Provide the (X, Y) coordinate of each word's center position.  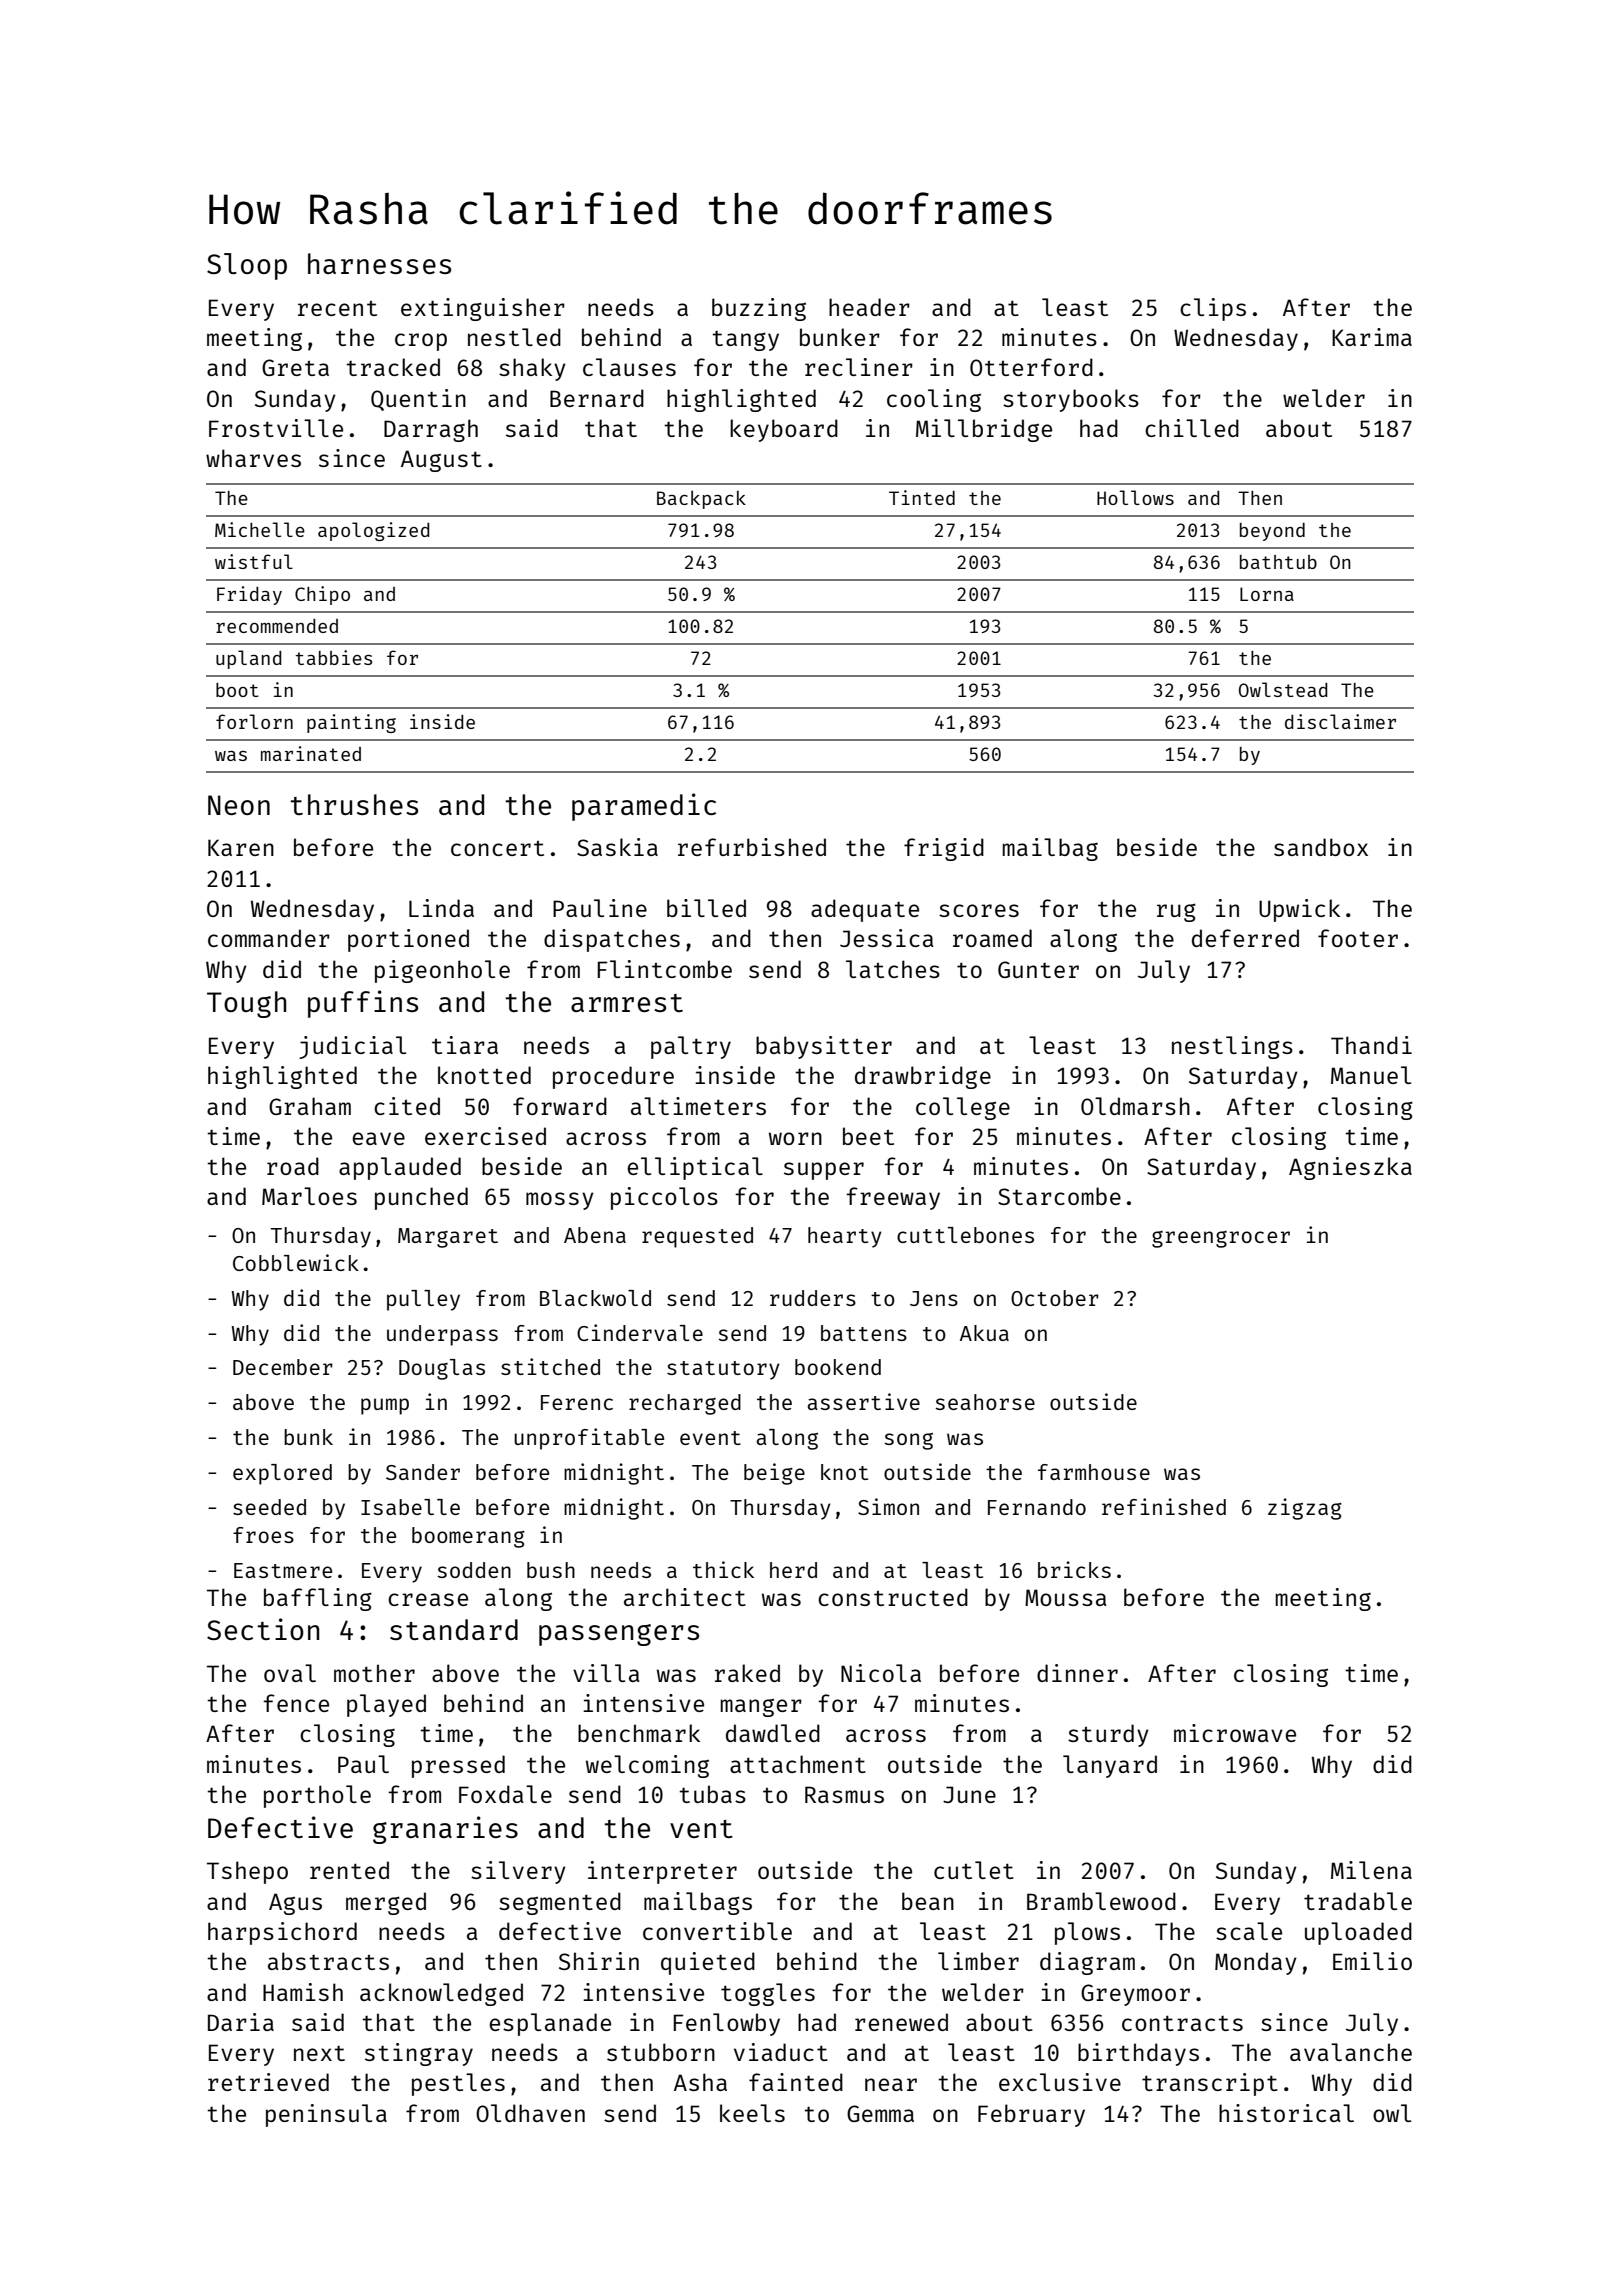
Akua (984, 1333)
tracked (393, 367)
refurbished (752, 847)
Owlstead (1283, 689)
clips (1213, 309)
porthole (317, 1796)
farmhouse (1094, 1472)
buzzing (759, 309)
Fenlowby (727, 2024)
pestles (458, 2084)
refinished (1164, 1506)
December (283, 1367)
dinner (1077, 1673)
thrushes (354, 804)
